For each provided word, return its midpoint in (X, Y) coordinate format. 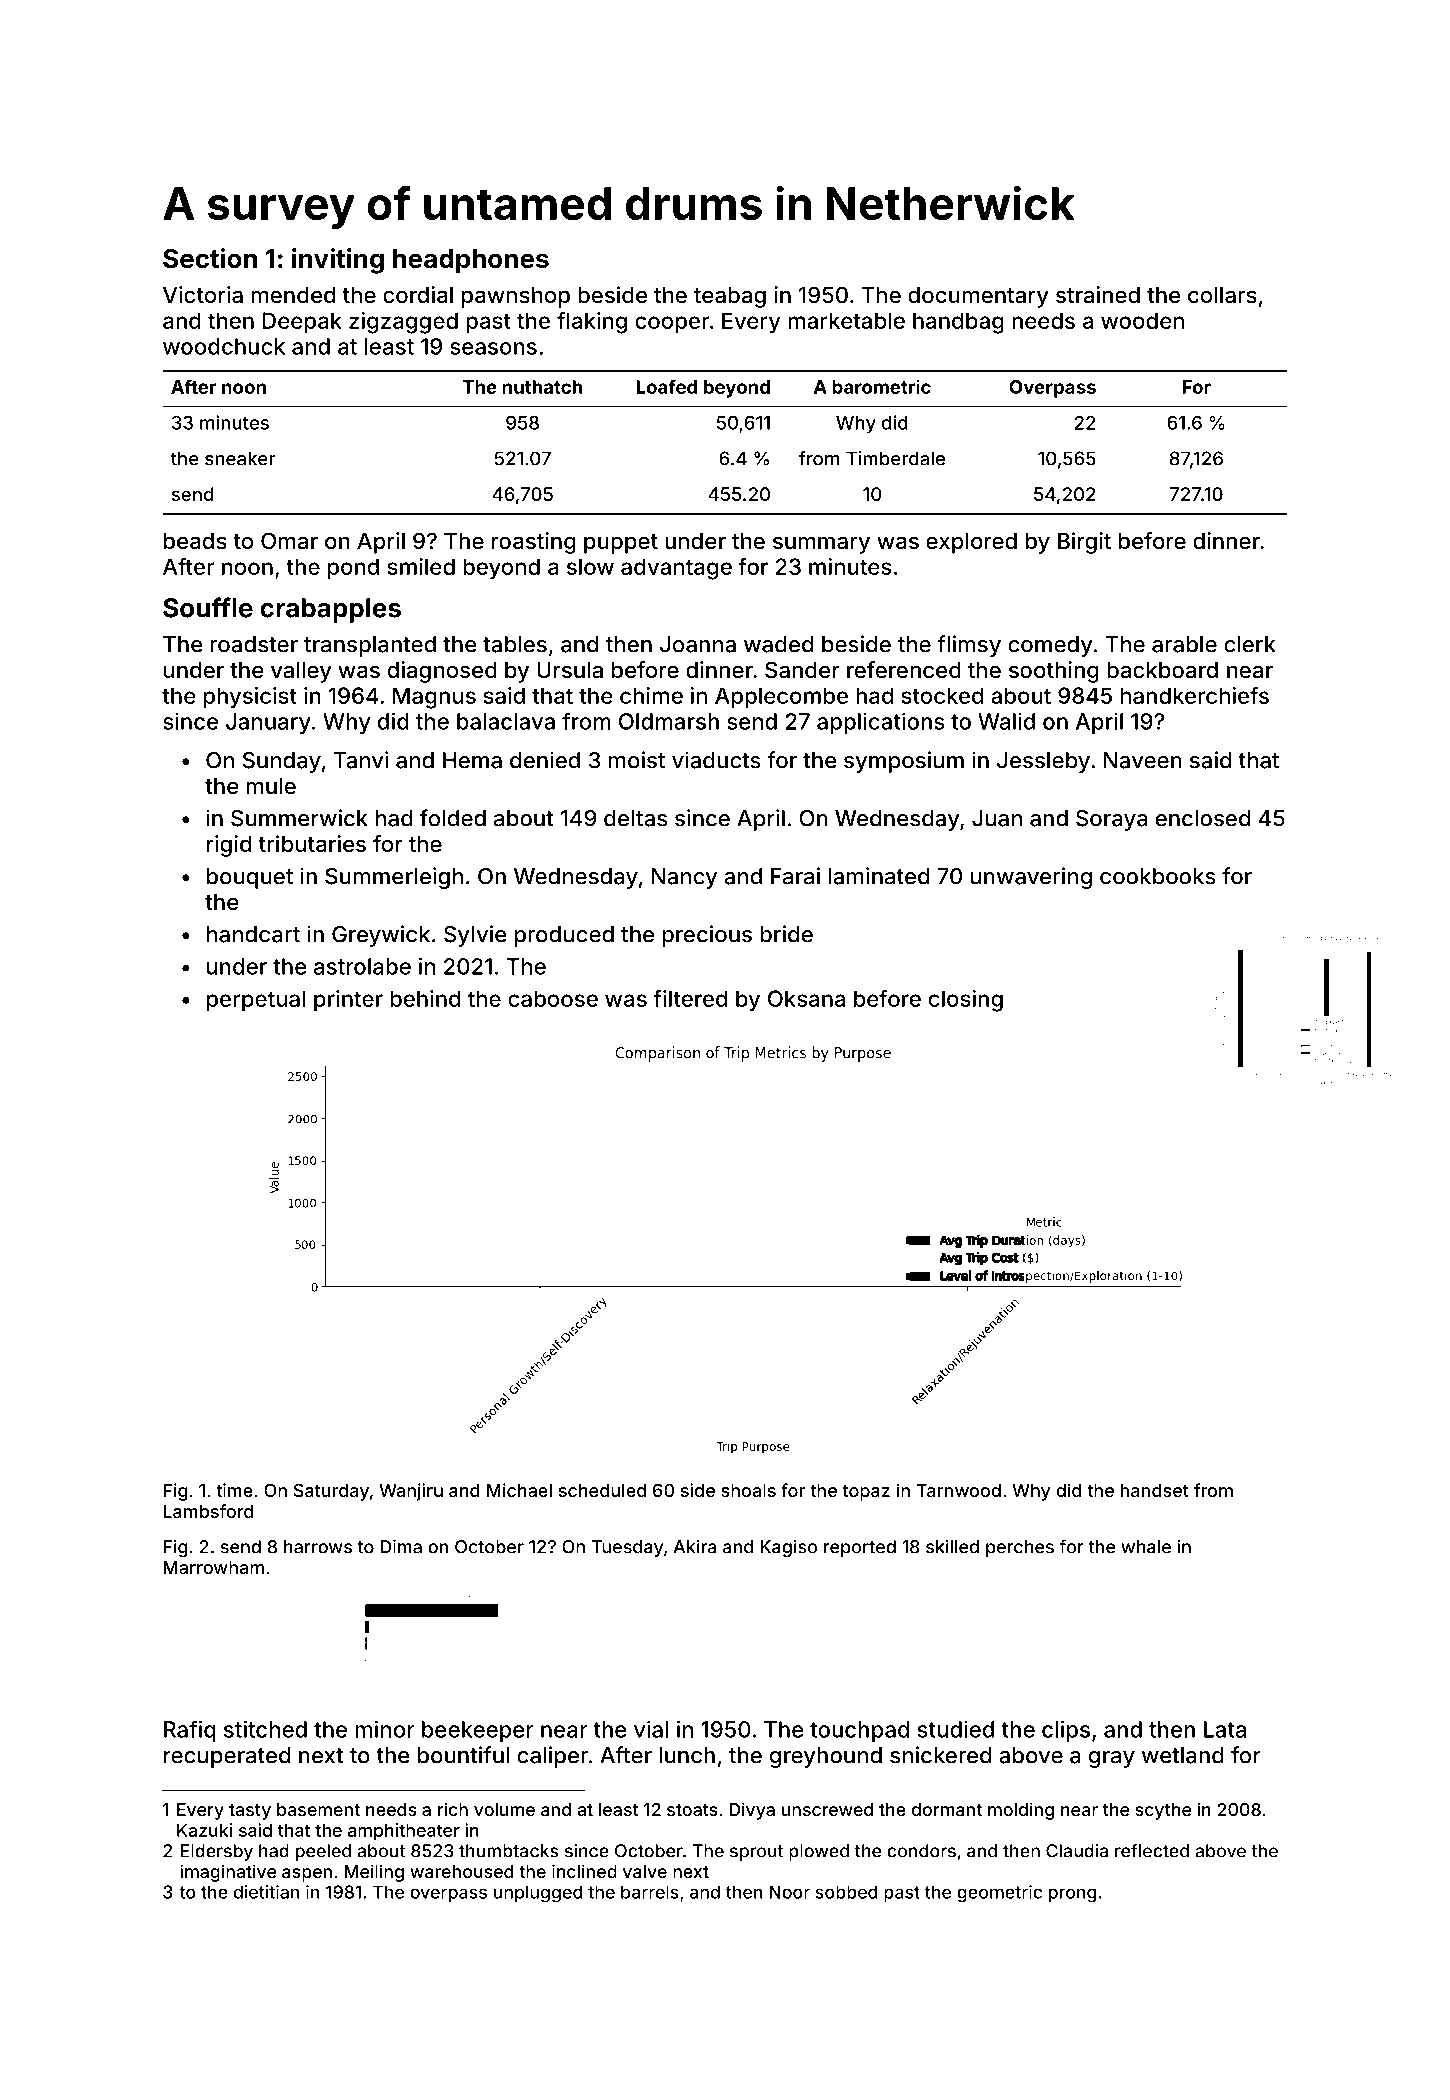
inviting (338, 261)
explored (971, 543)
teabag (730, 297)
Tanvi (360, 760)
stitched (265, 1729)
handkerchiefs (1195, 695)
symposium (904, 762)
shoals (748, 1490)
